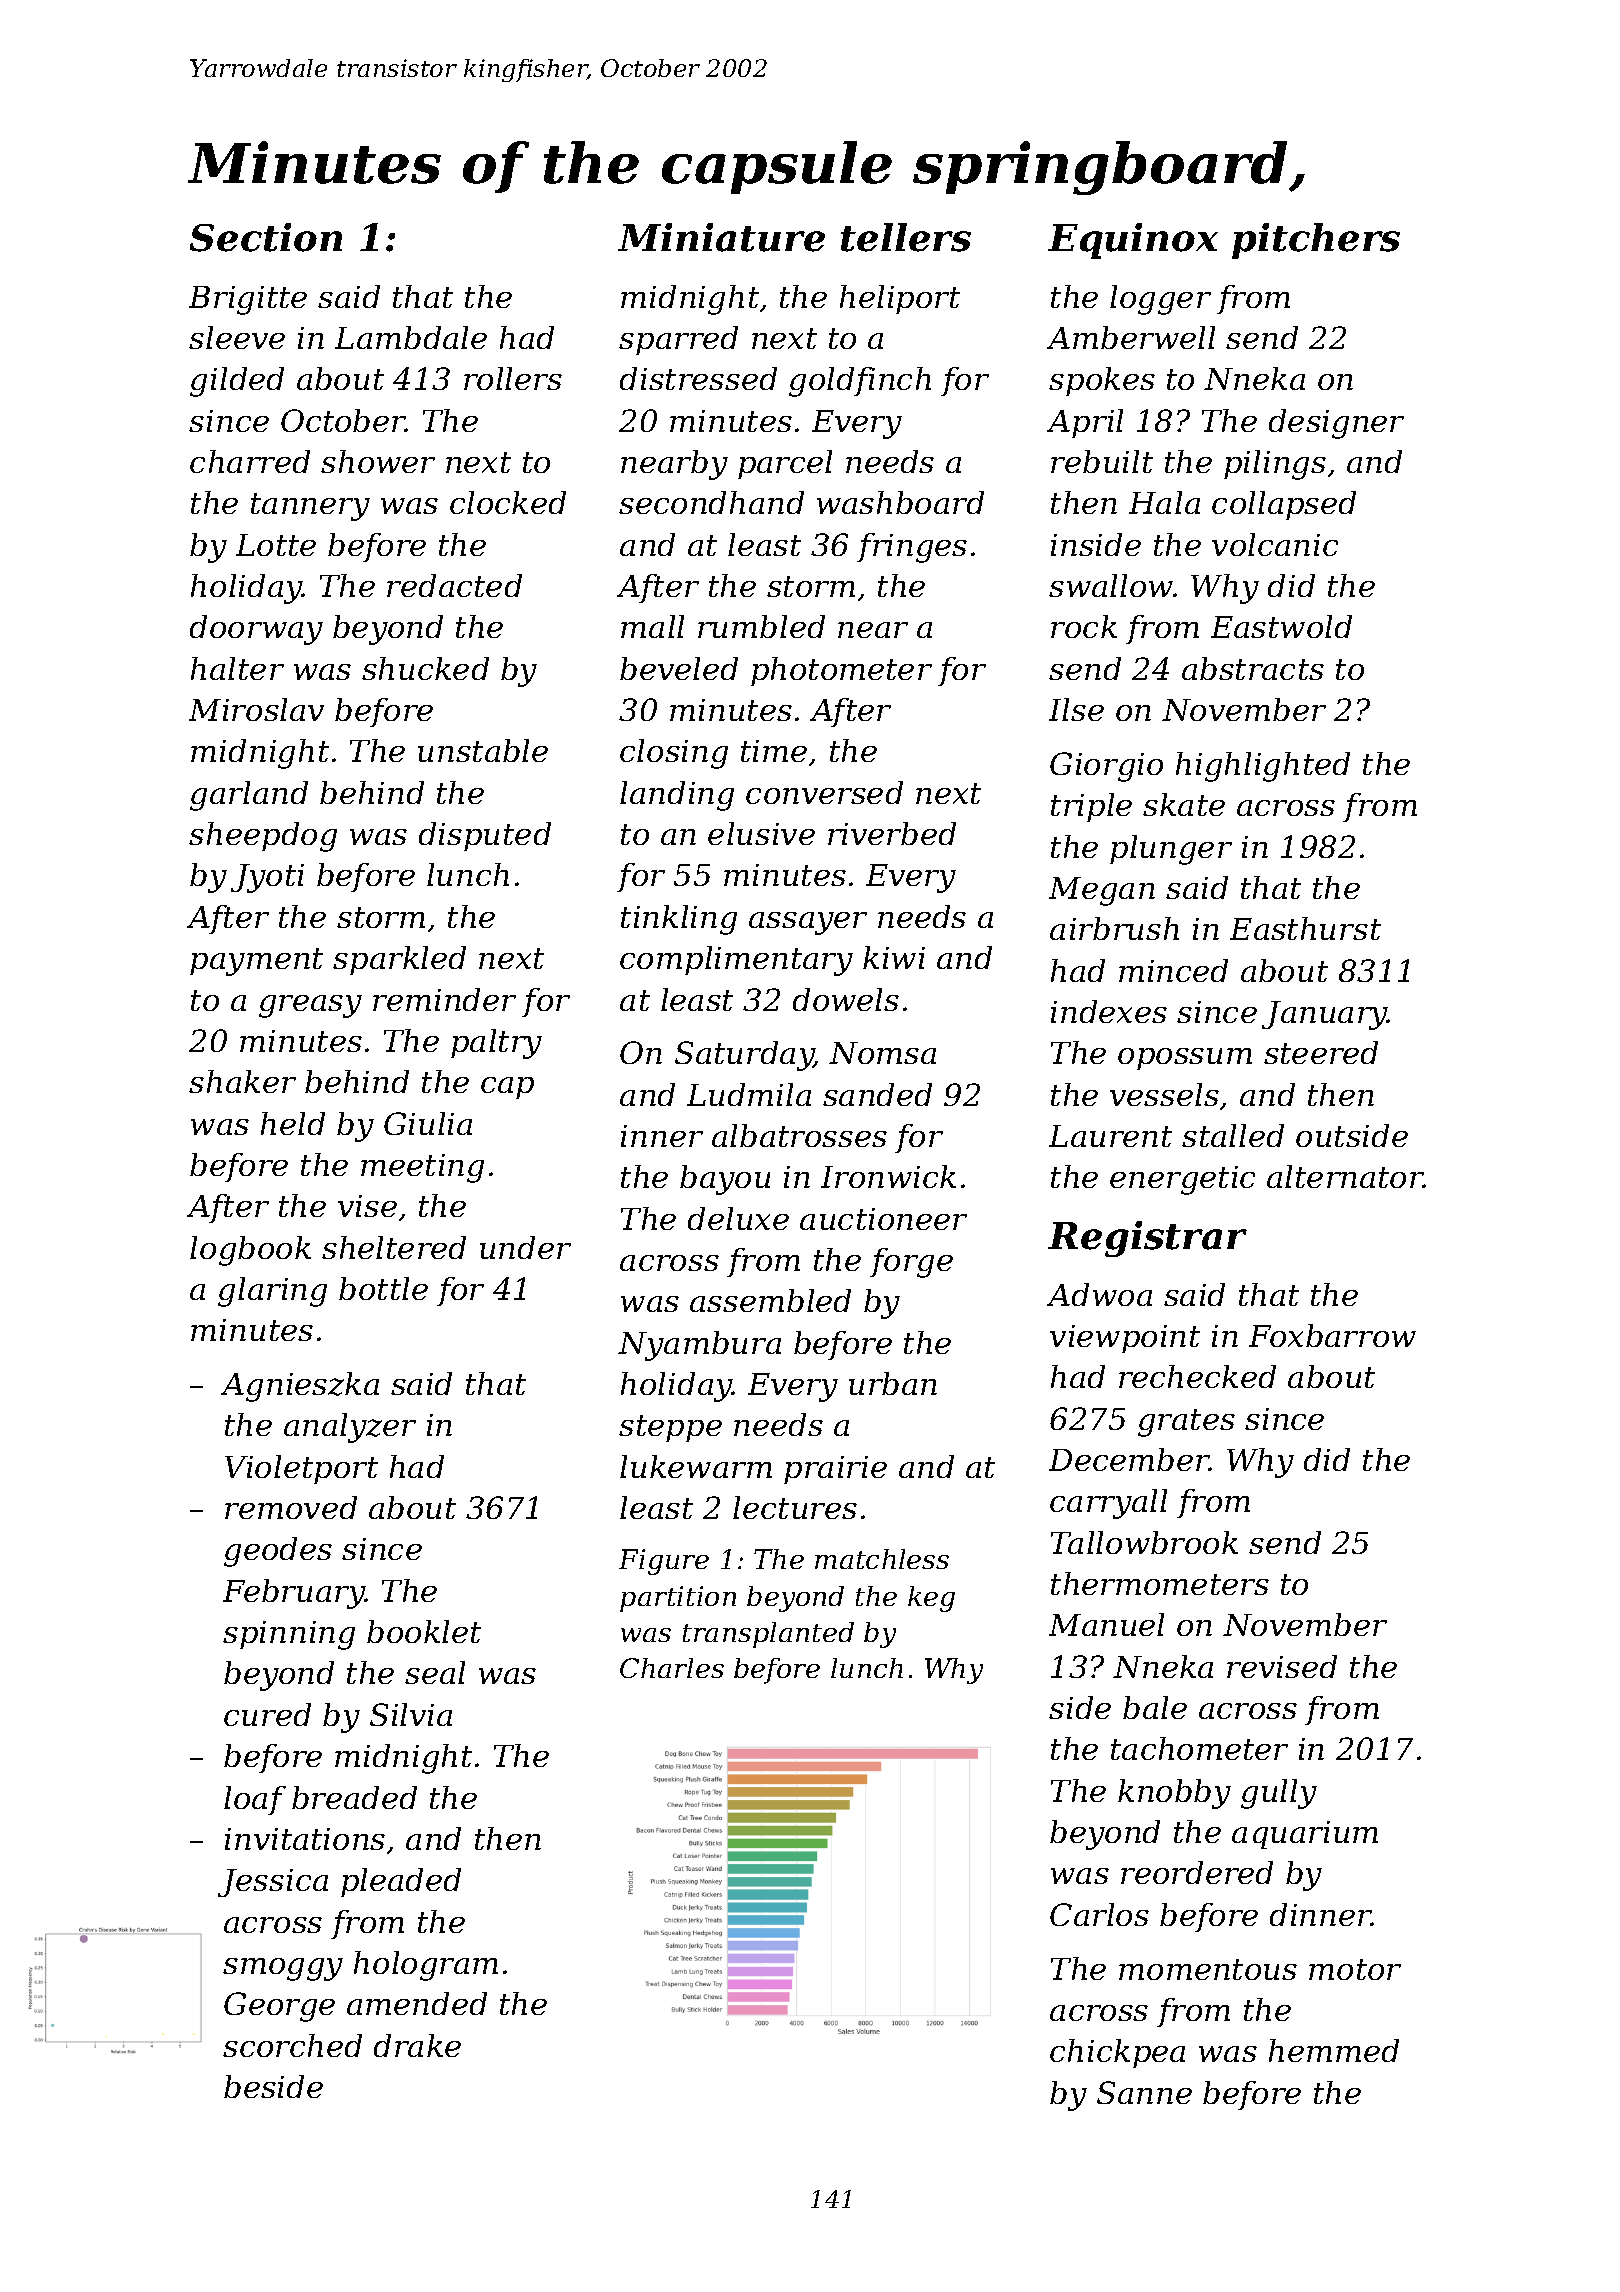 This document has height=2292, width=1620. Describe the element at coordinates (417, 2045) in the document. I see `drake` at that location.
